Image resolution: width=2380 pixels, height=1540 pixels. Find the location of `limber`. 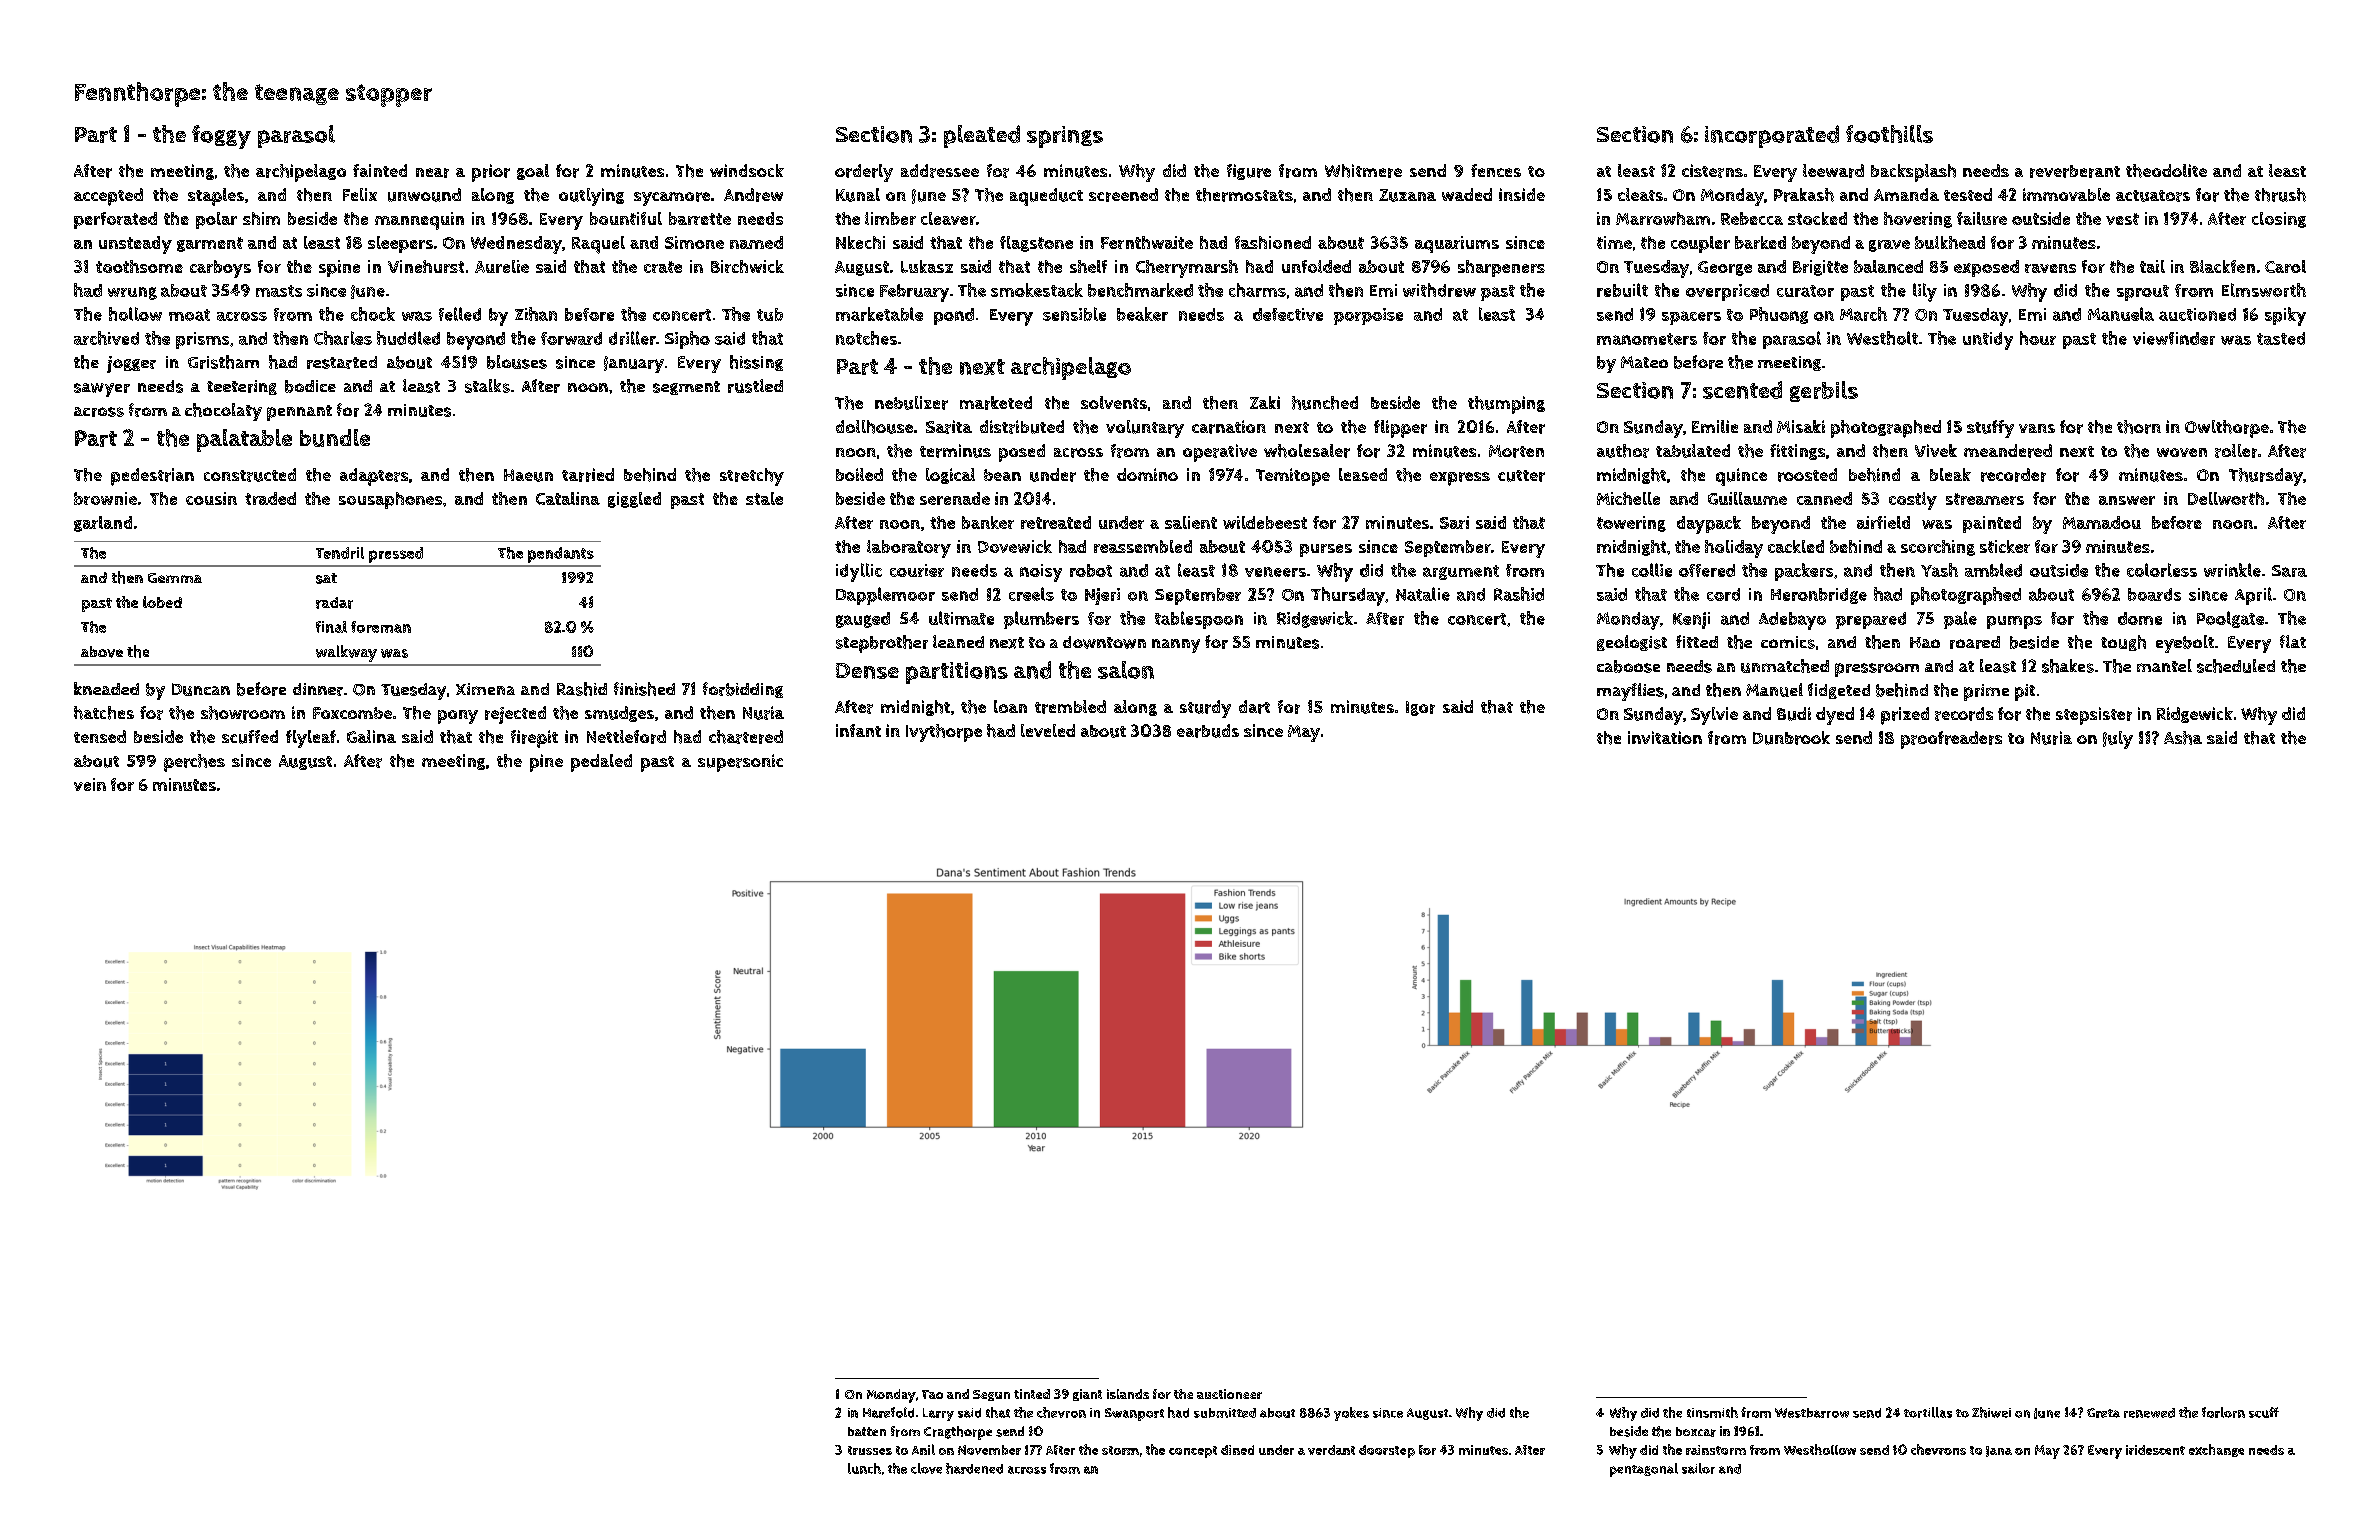

limber is located at coordinates (890, 218).
